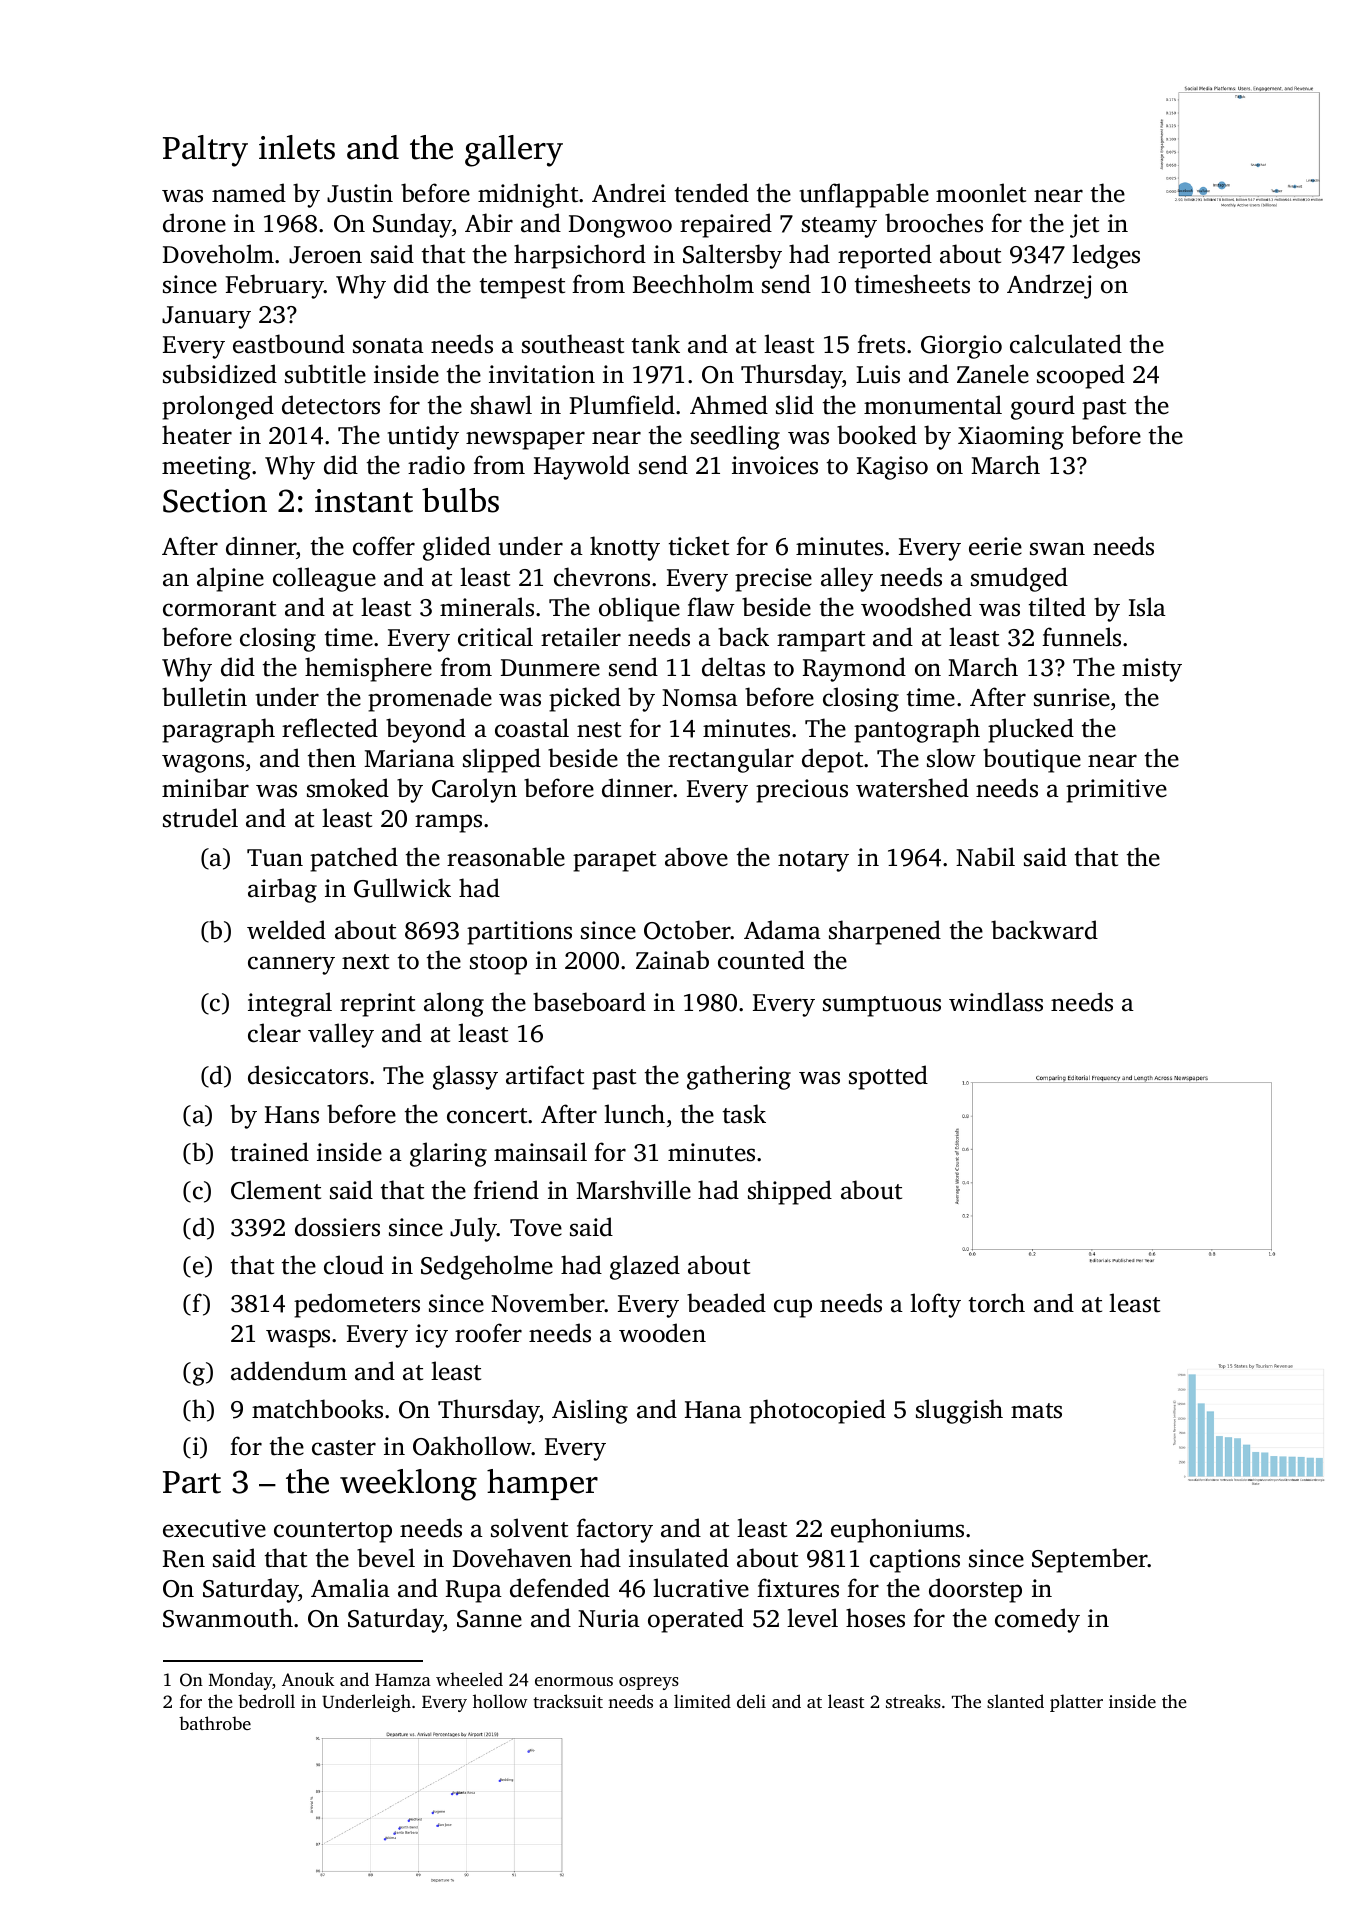 The image size is (1350, 1910). What do you see at coordinates (996, 1002) in the page?
I see `windlass` at bounding box center [996, 1002].
